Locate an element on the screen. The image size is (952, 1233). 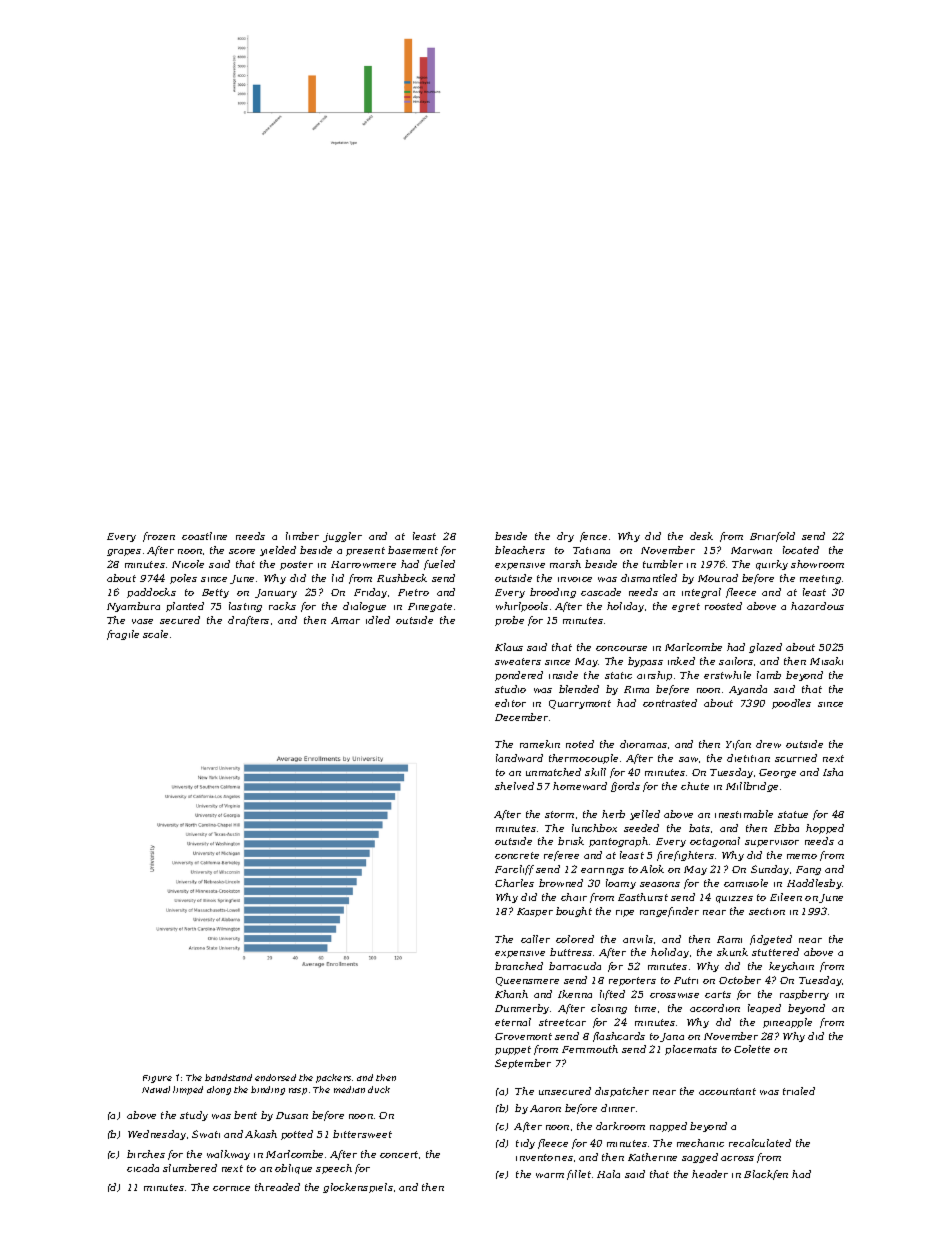
Colette is located at coordinates (752, 1049).
